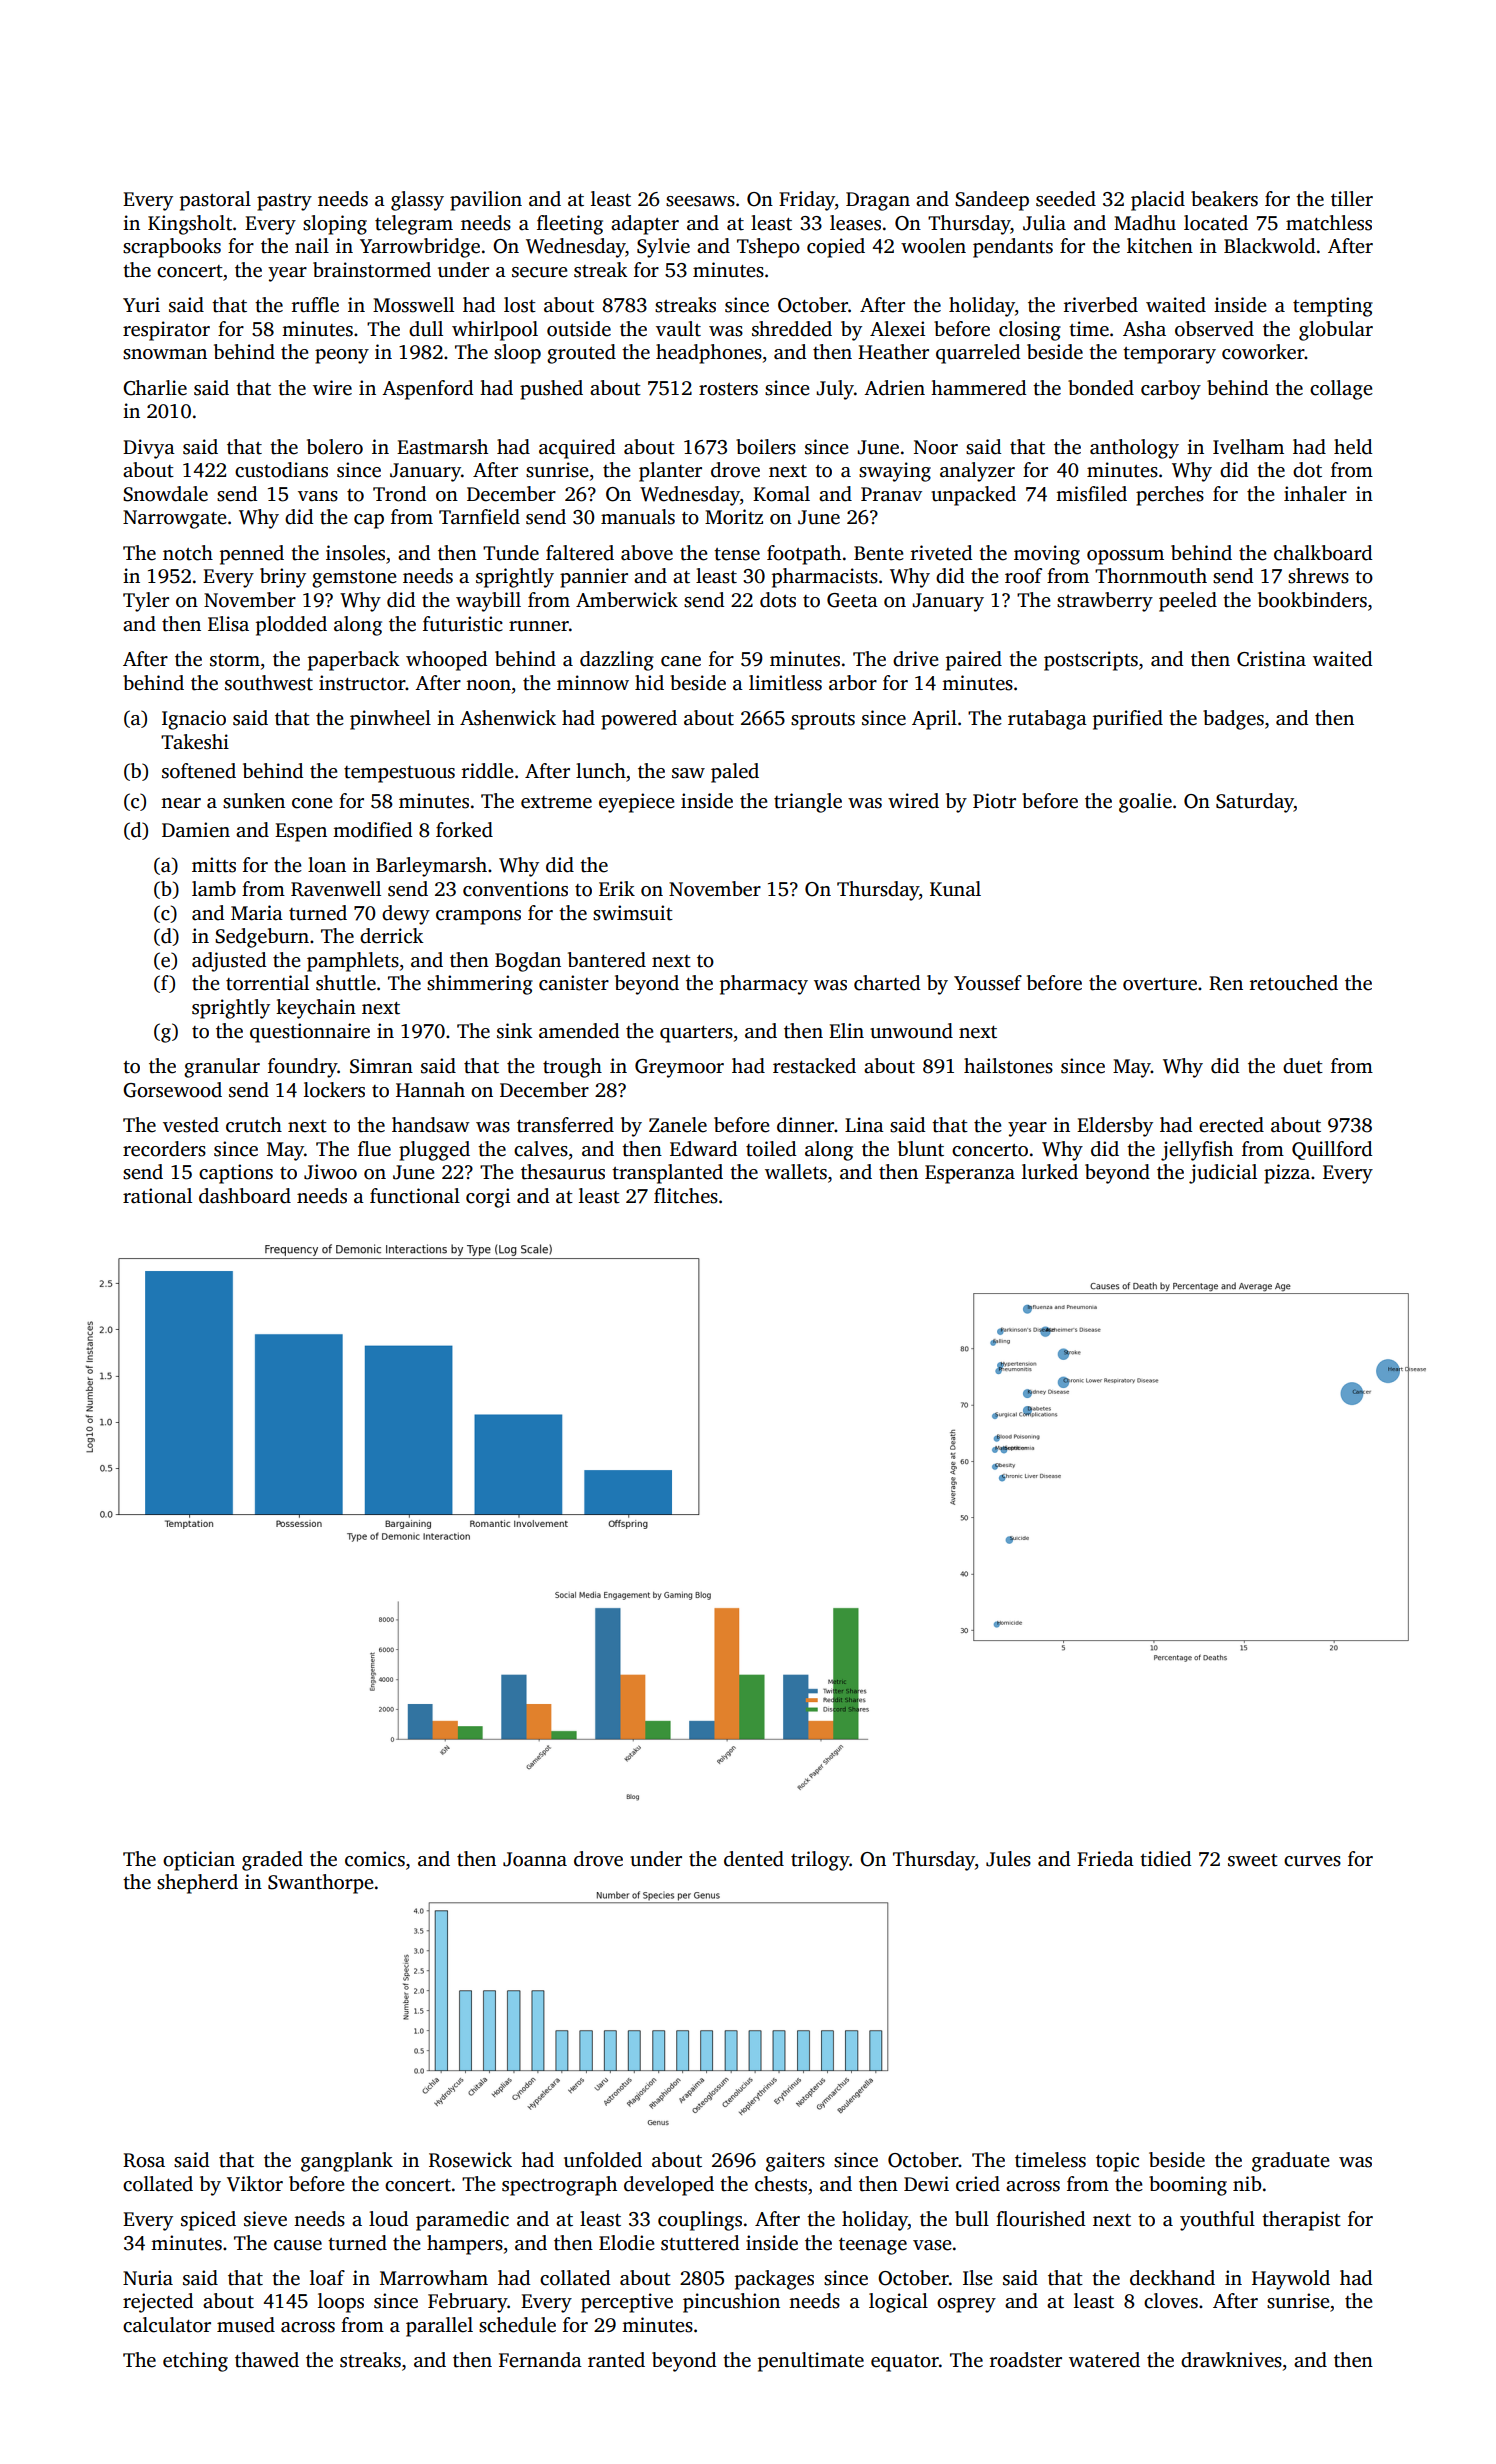  Describe the element at coordinates (1353, 447) in the document. I see `held` at that location.
